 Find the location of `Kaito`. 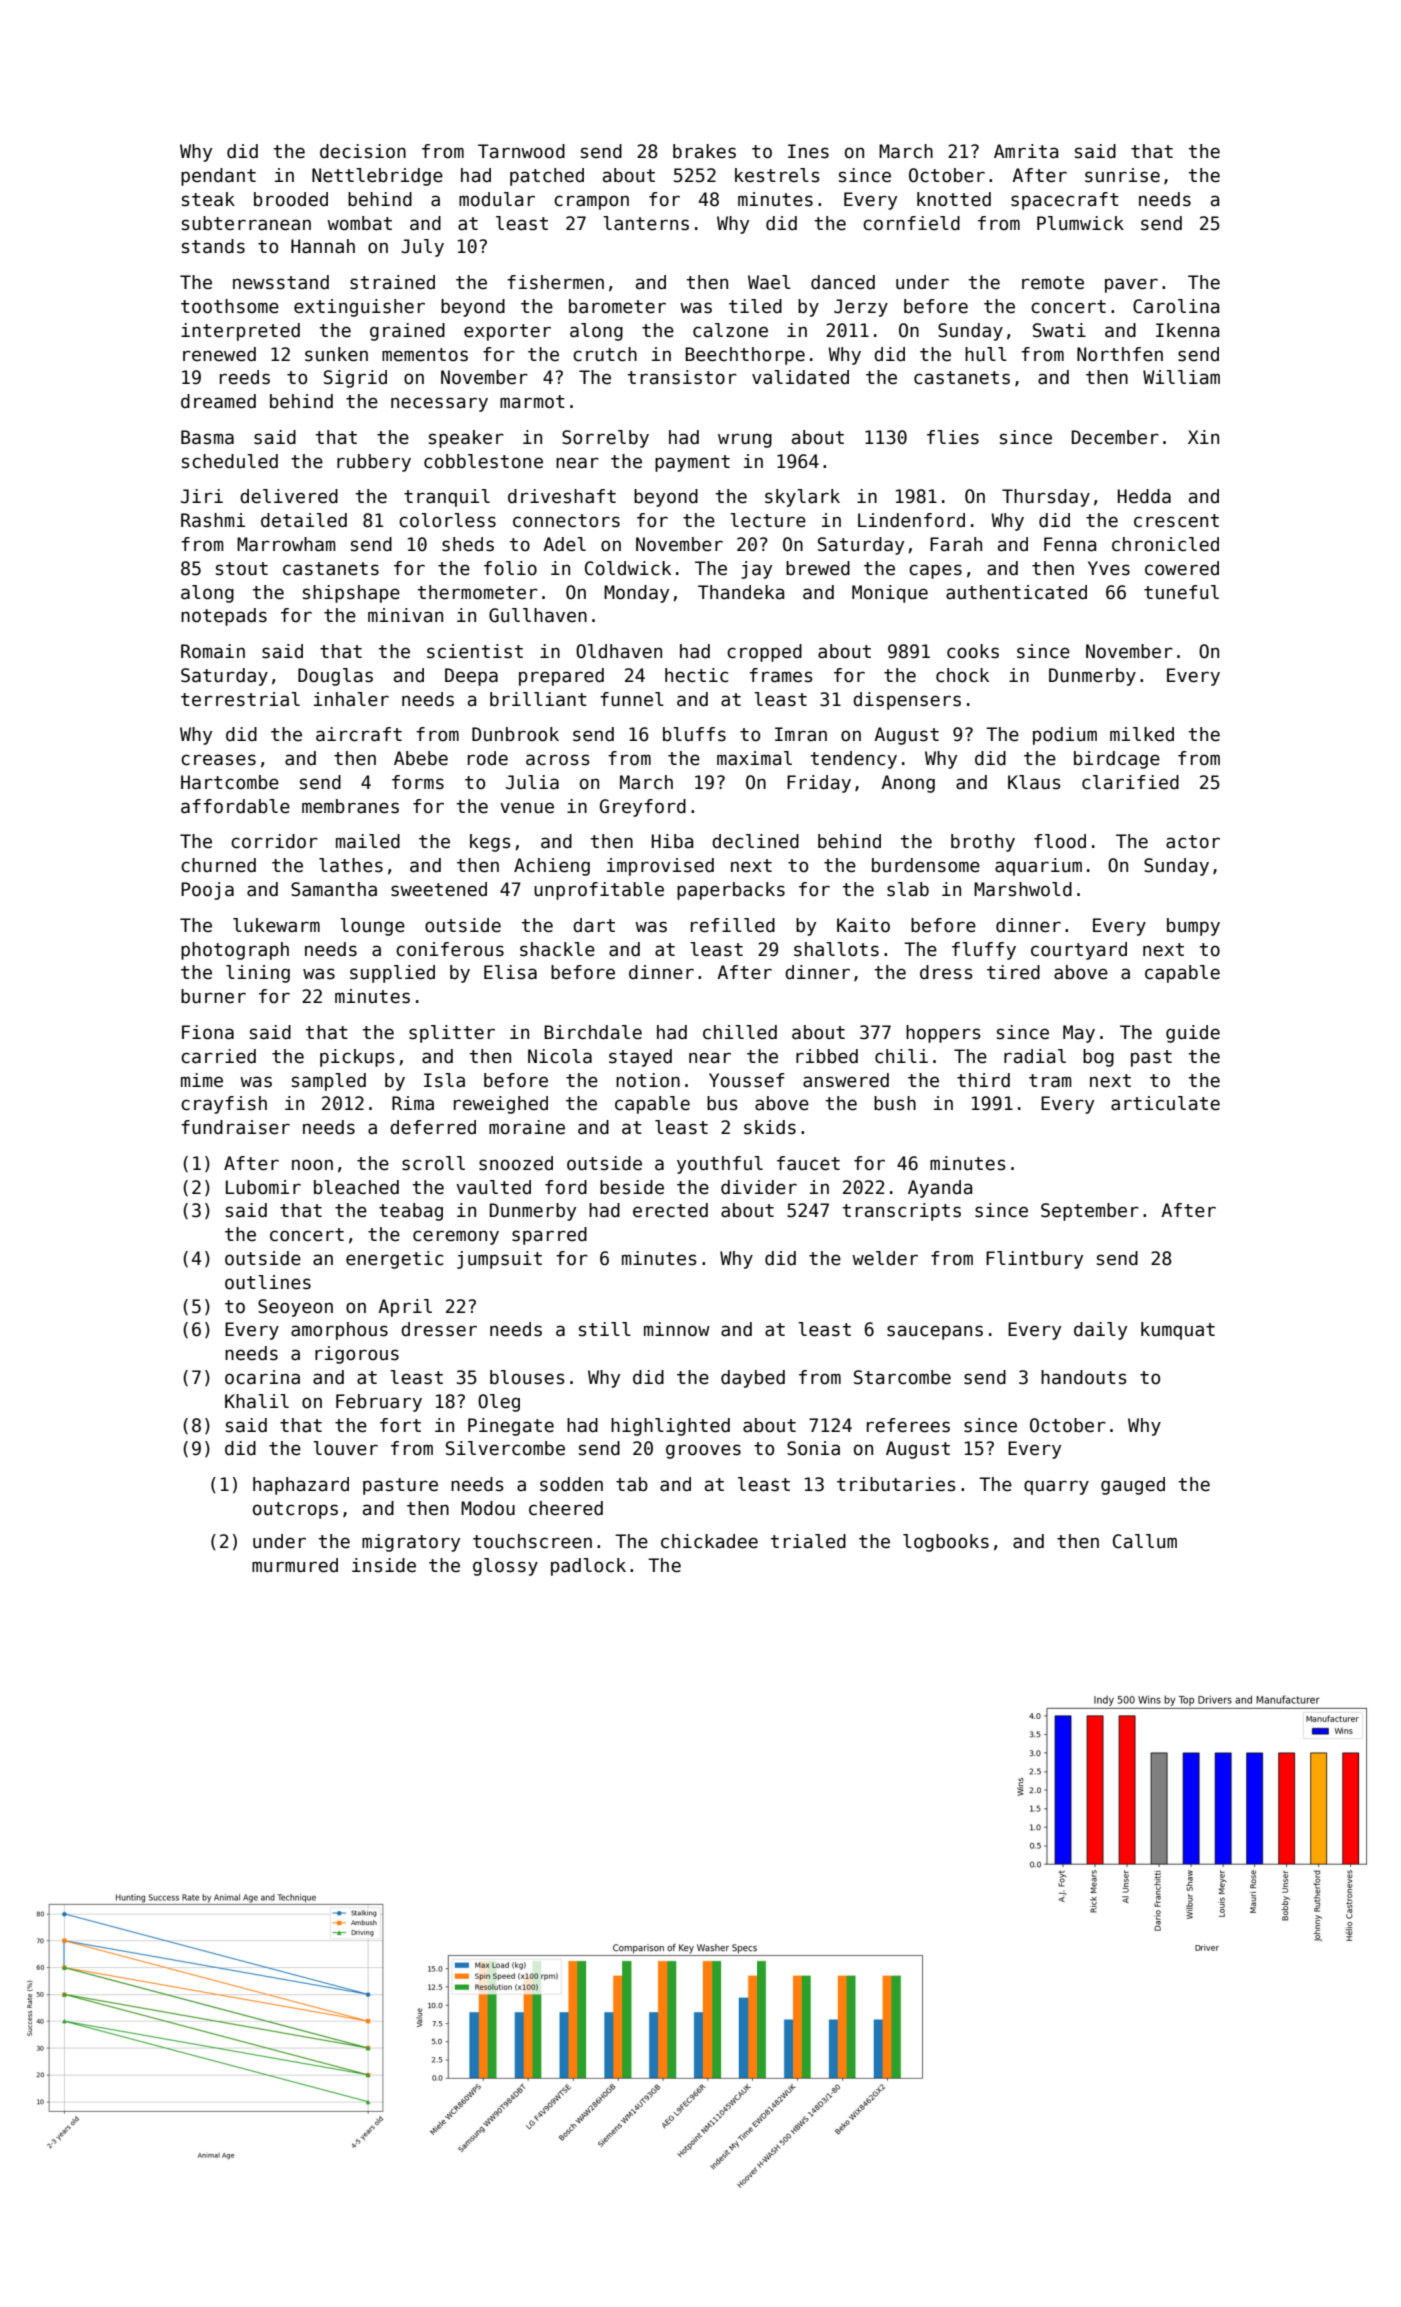

Kaito is located at coordinates (863, 925).
